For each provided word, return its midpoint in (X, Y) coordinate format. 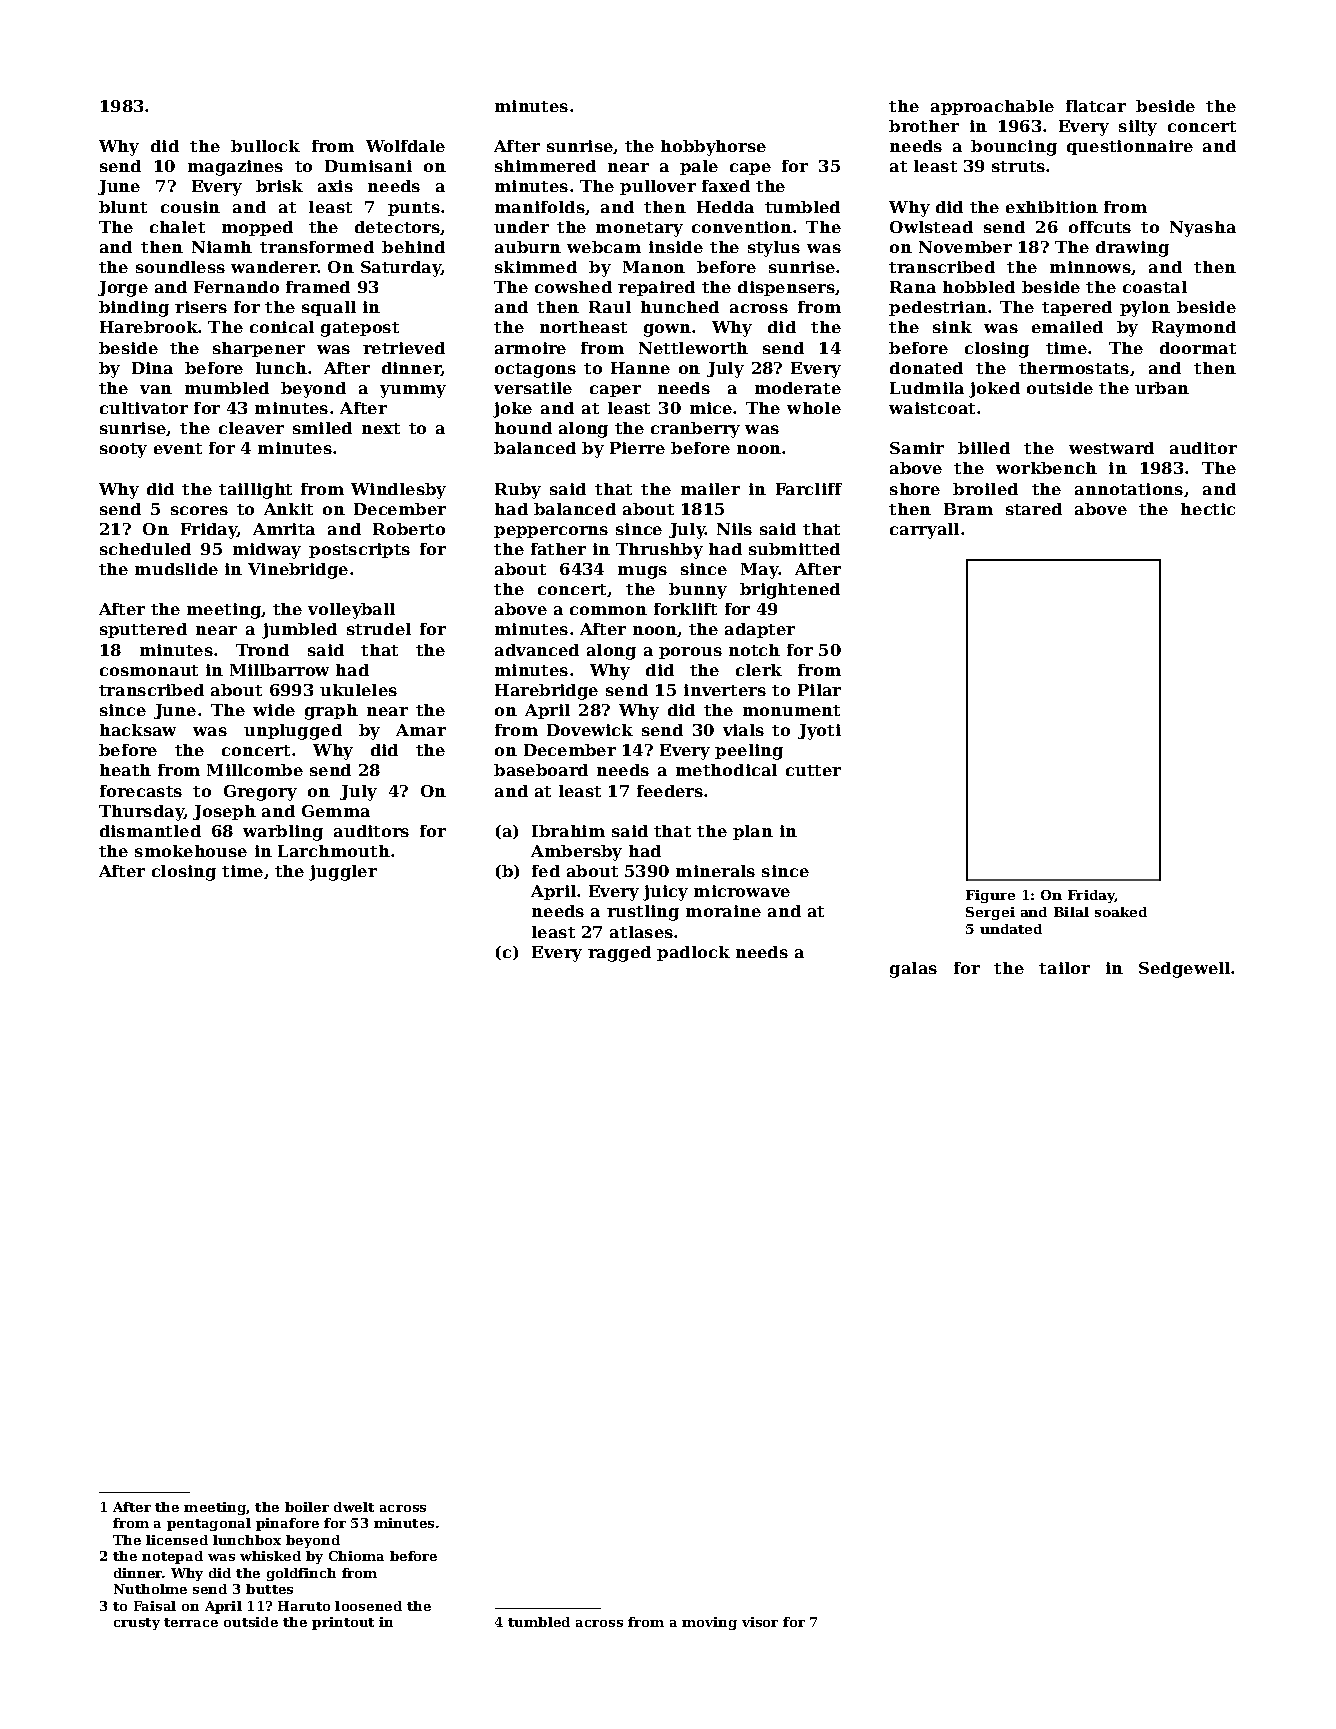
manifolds (540, 207)
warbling (283, 833)
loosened (368, 1606)
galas (913, 970)
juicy (665, 893)
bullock (265, 146)
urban (1162, 388)
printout (343, 1623)
